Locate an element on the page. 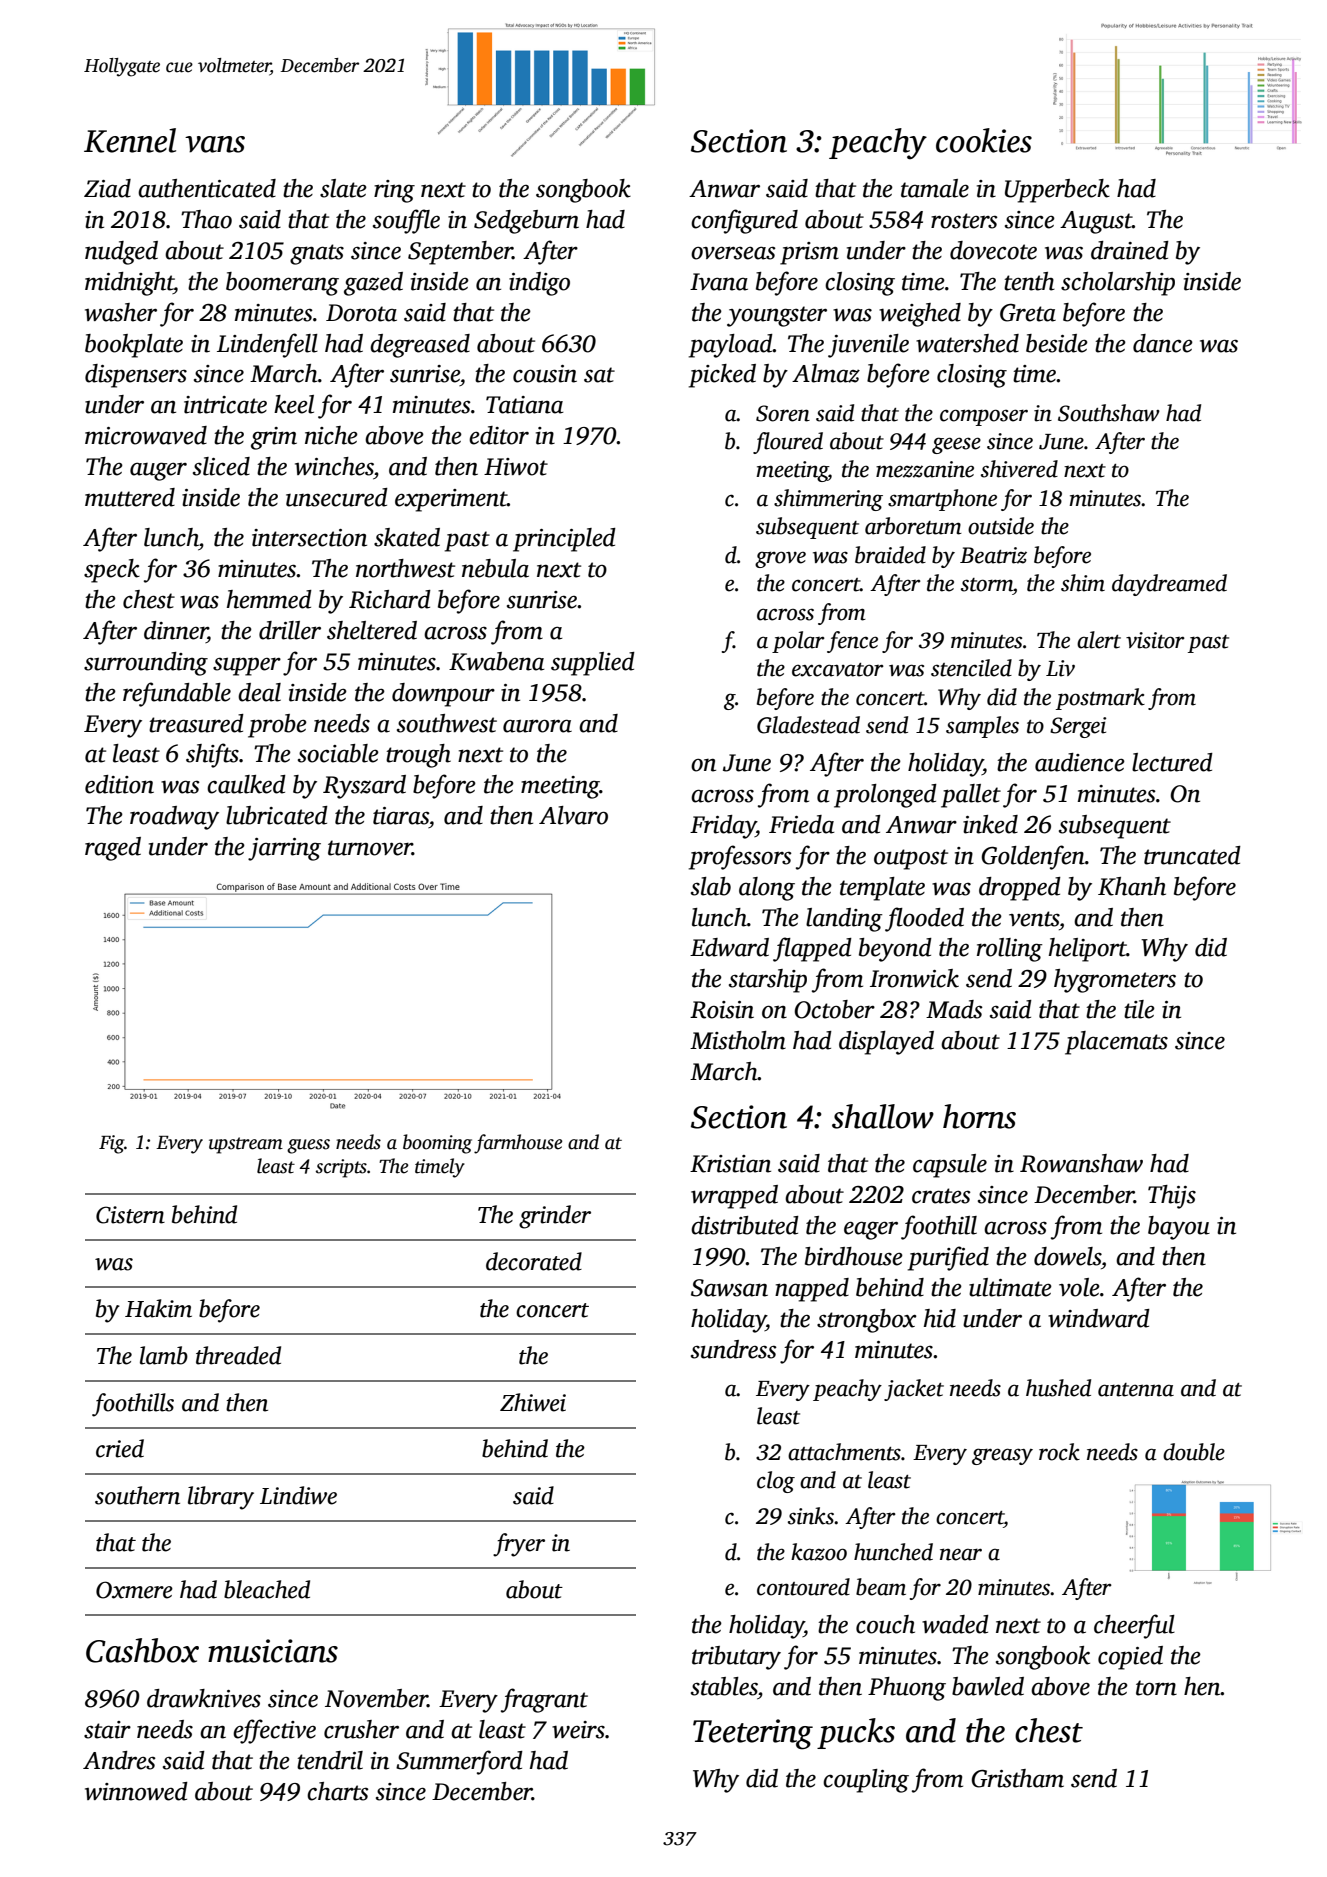 Image resolution: width=1327 pixels, height=1877 pixels. Gristham is located at coordinates (1018, 1778).
